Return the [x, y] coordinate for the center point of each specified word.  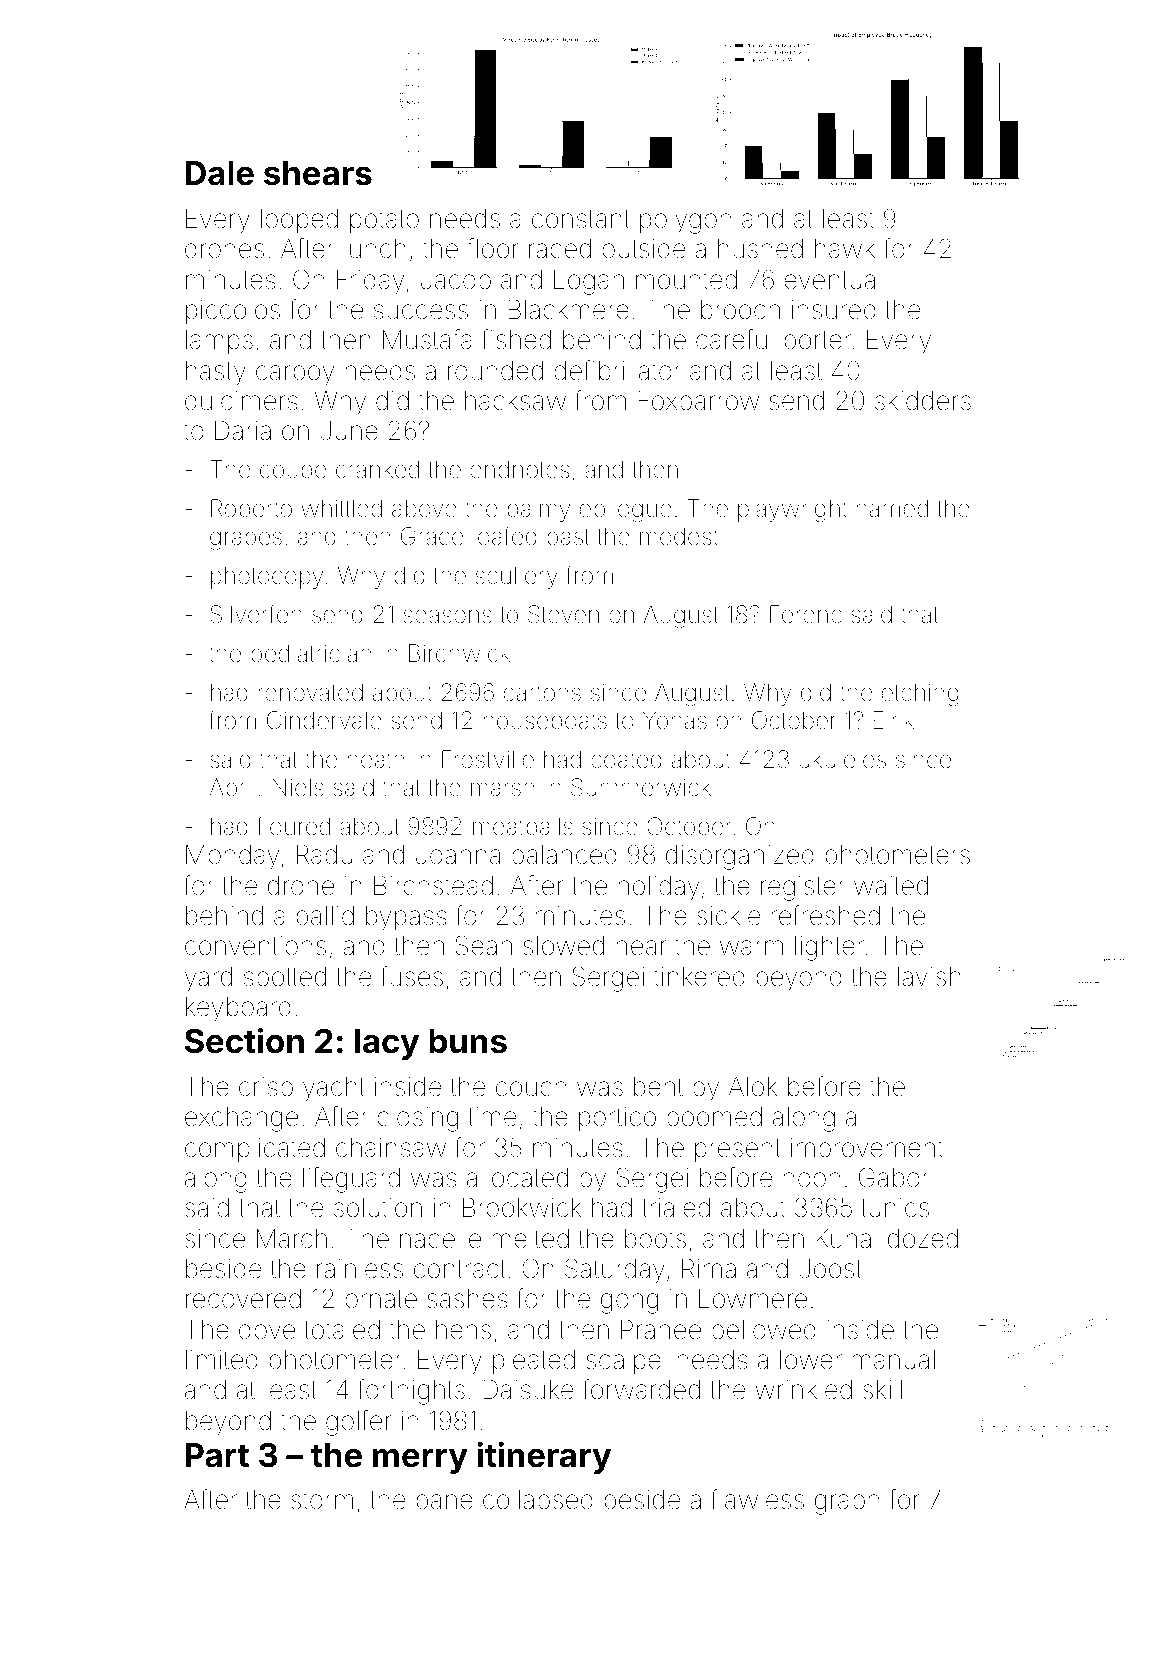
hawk [845, 249]
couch [531, 1087]
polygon [685, 221]
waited [891, 886]
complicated [255, 1150]
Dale [219, 173]
